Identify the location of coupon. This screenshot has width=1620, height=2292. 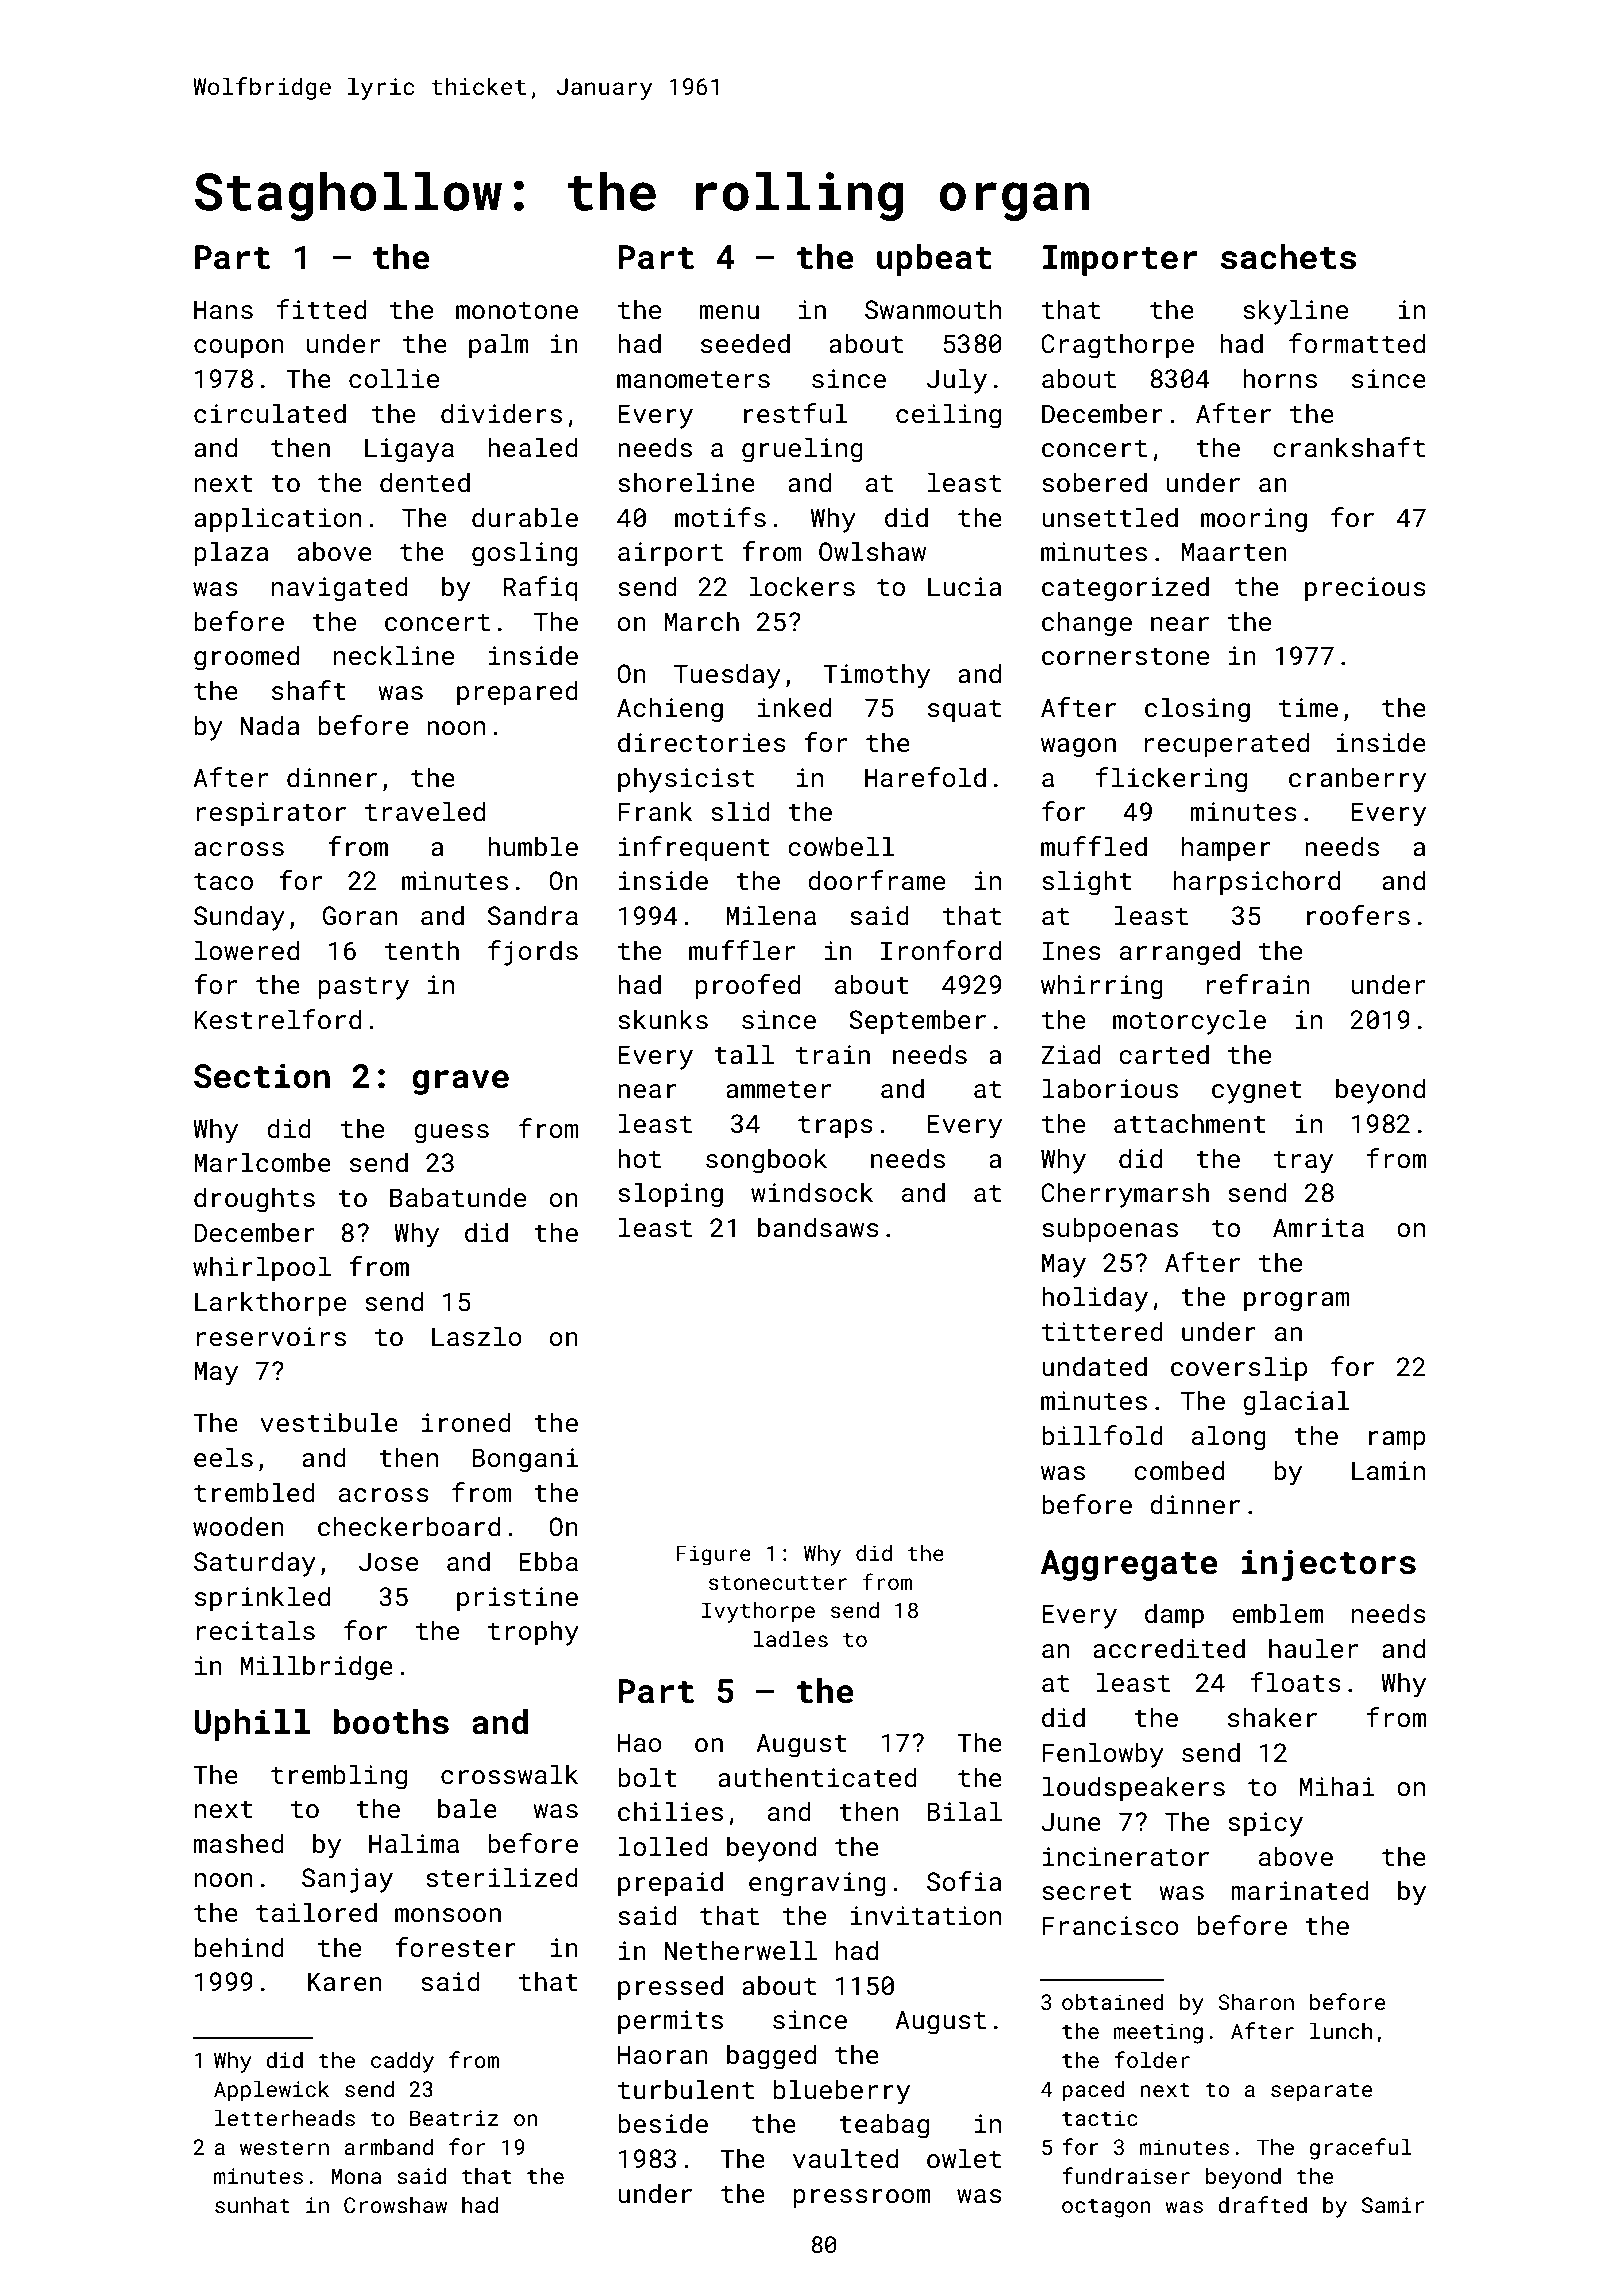
(239, 349).
